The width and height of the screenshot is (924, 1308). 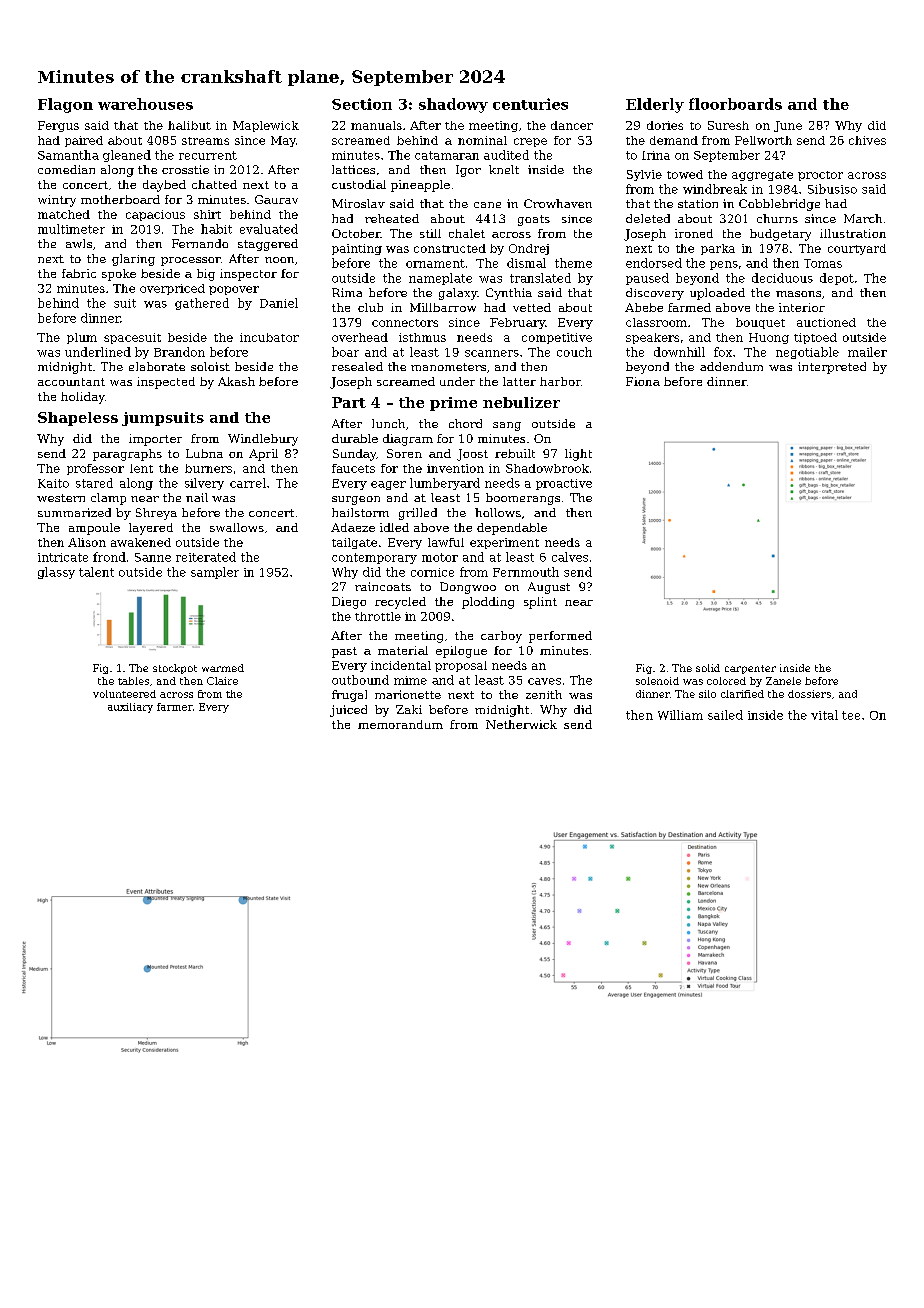 I want to click on calves, so click(x=570, y=557).
